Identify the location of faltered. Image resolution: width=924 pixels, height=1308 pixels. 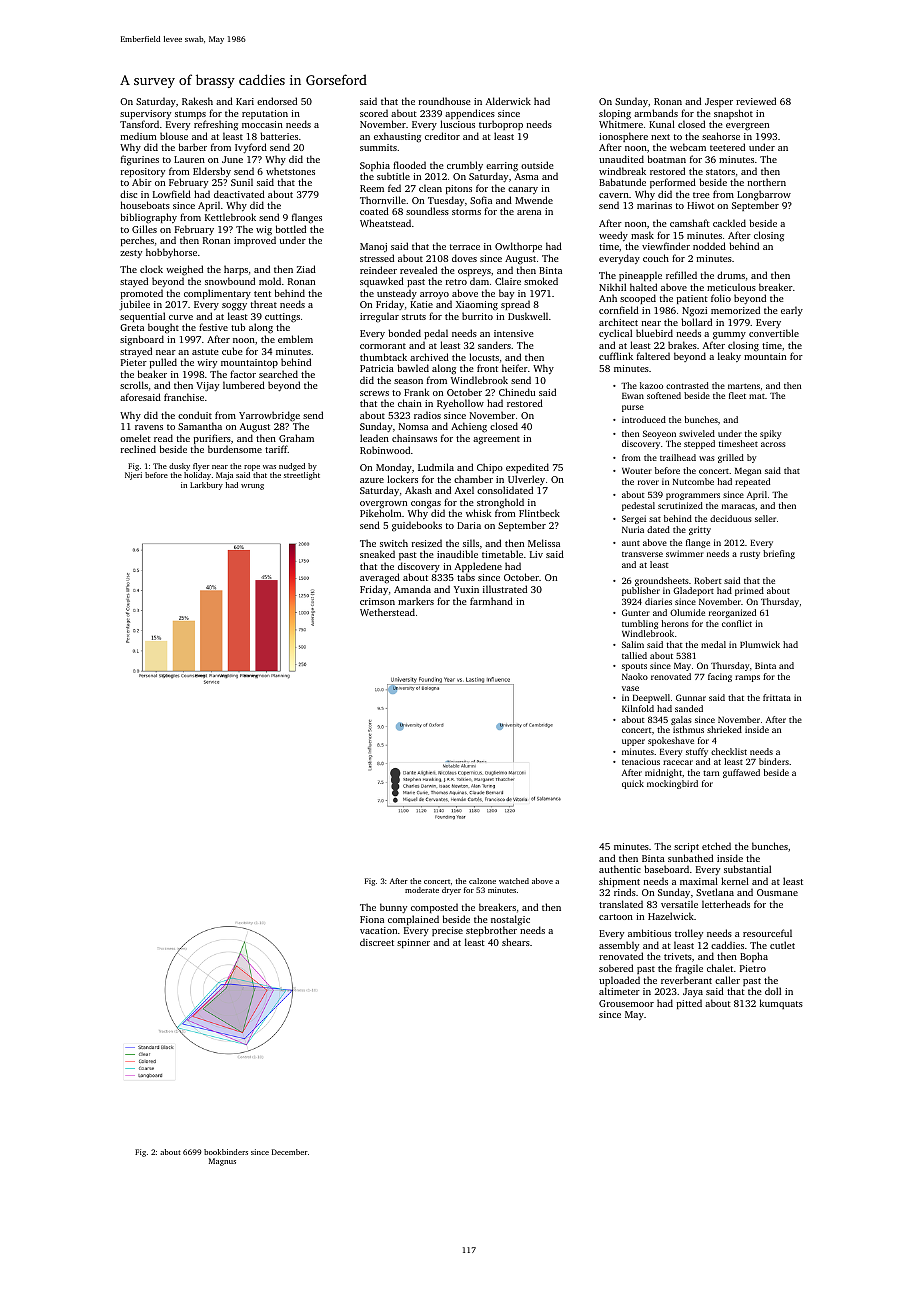
(653, 356).
